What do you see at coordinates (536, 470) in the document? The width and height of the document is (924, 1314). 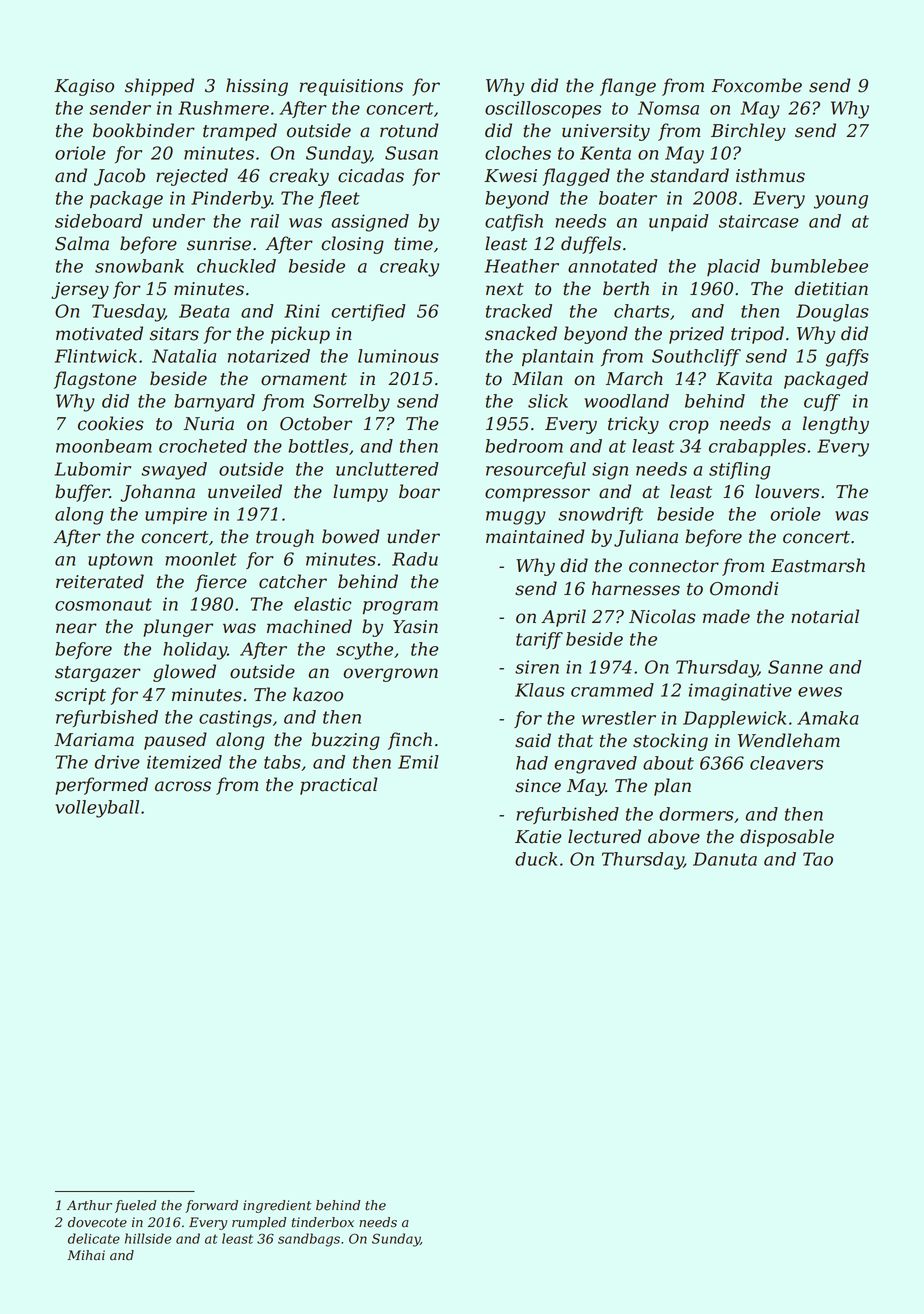 I see `resourceful` at bounding box center [536, 470].
